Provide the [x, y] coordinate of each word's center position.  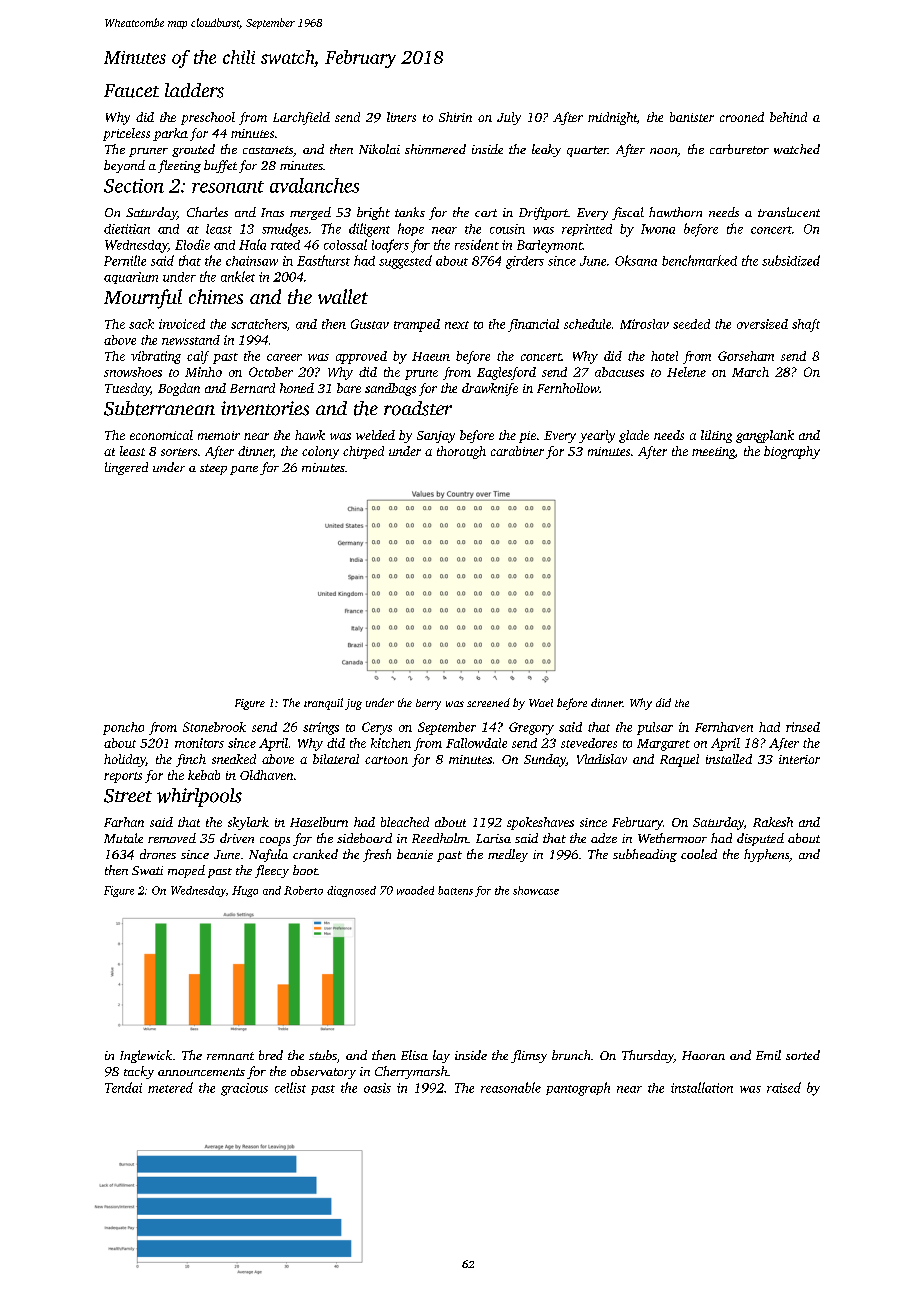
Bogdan [179, 389]
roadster [418, 408]
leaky [546, 150]
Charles [207, 212]
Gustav [370, 324]
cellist [290, 1087]
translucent [789, 212]
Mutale [123, 838]
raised [784, 1087]
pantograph [578, 1089]
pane [244, 470]
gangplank [765, 436]
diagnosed [351, 891]
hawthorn [675, 212]
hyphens [766, 855]
